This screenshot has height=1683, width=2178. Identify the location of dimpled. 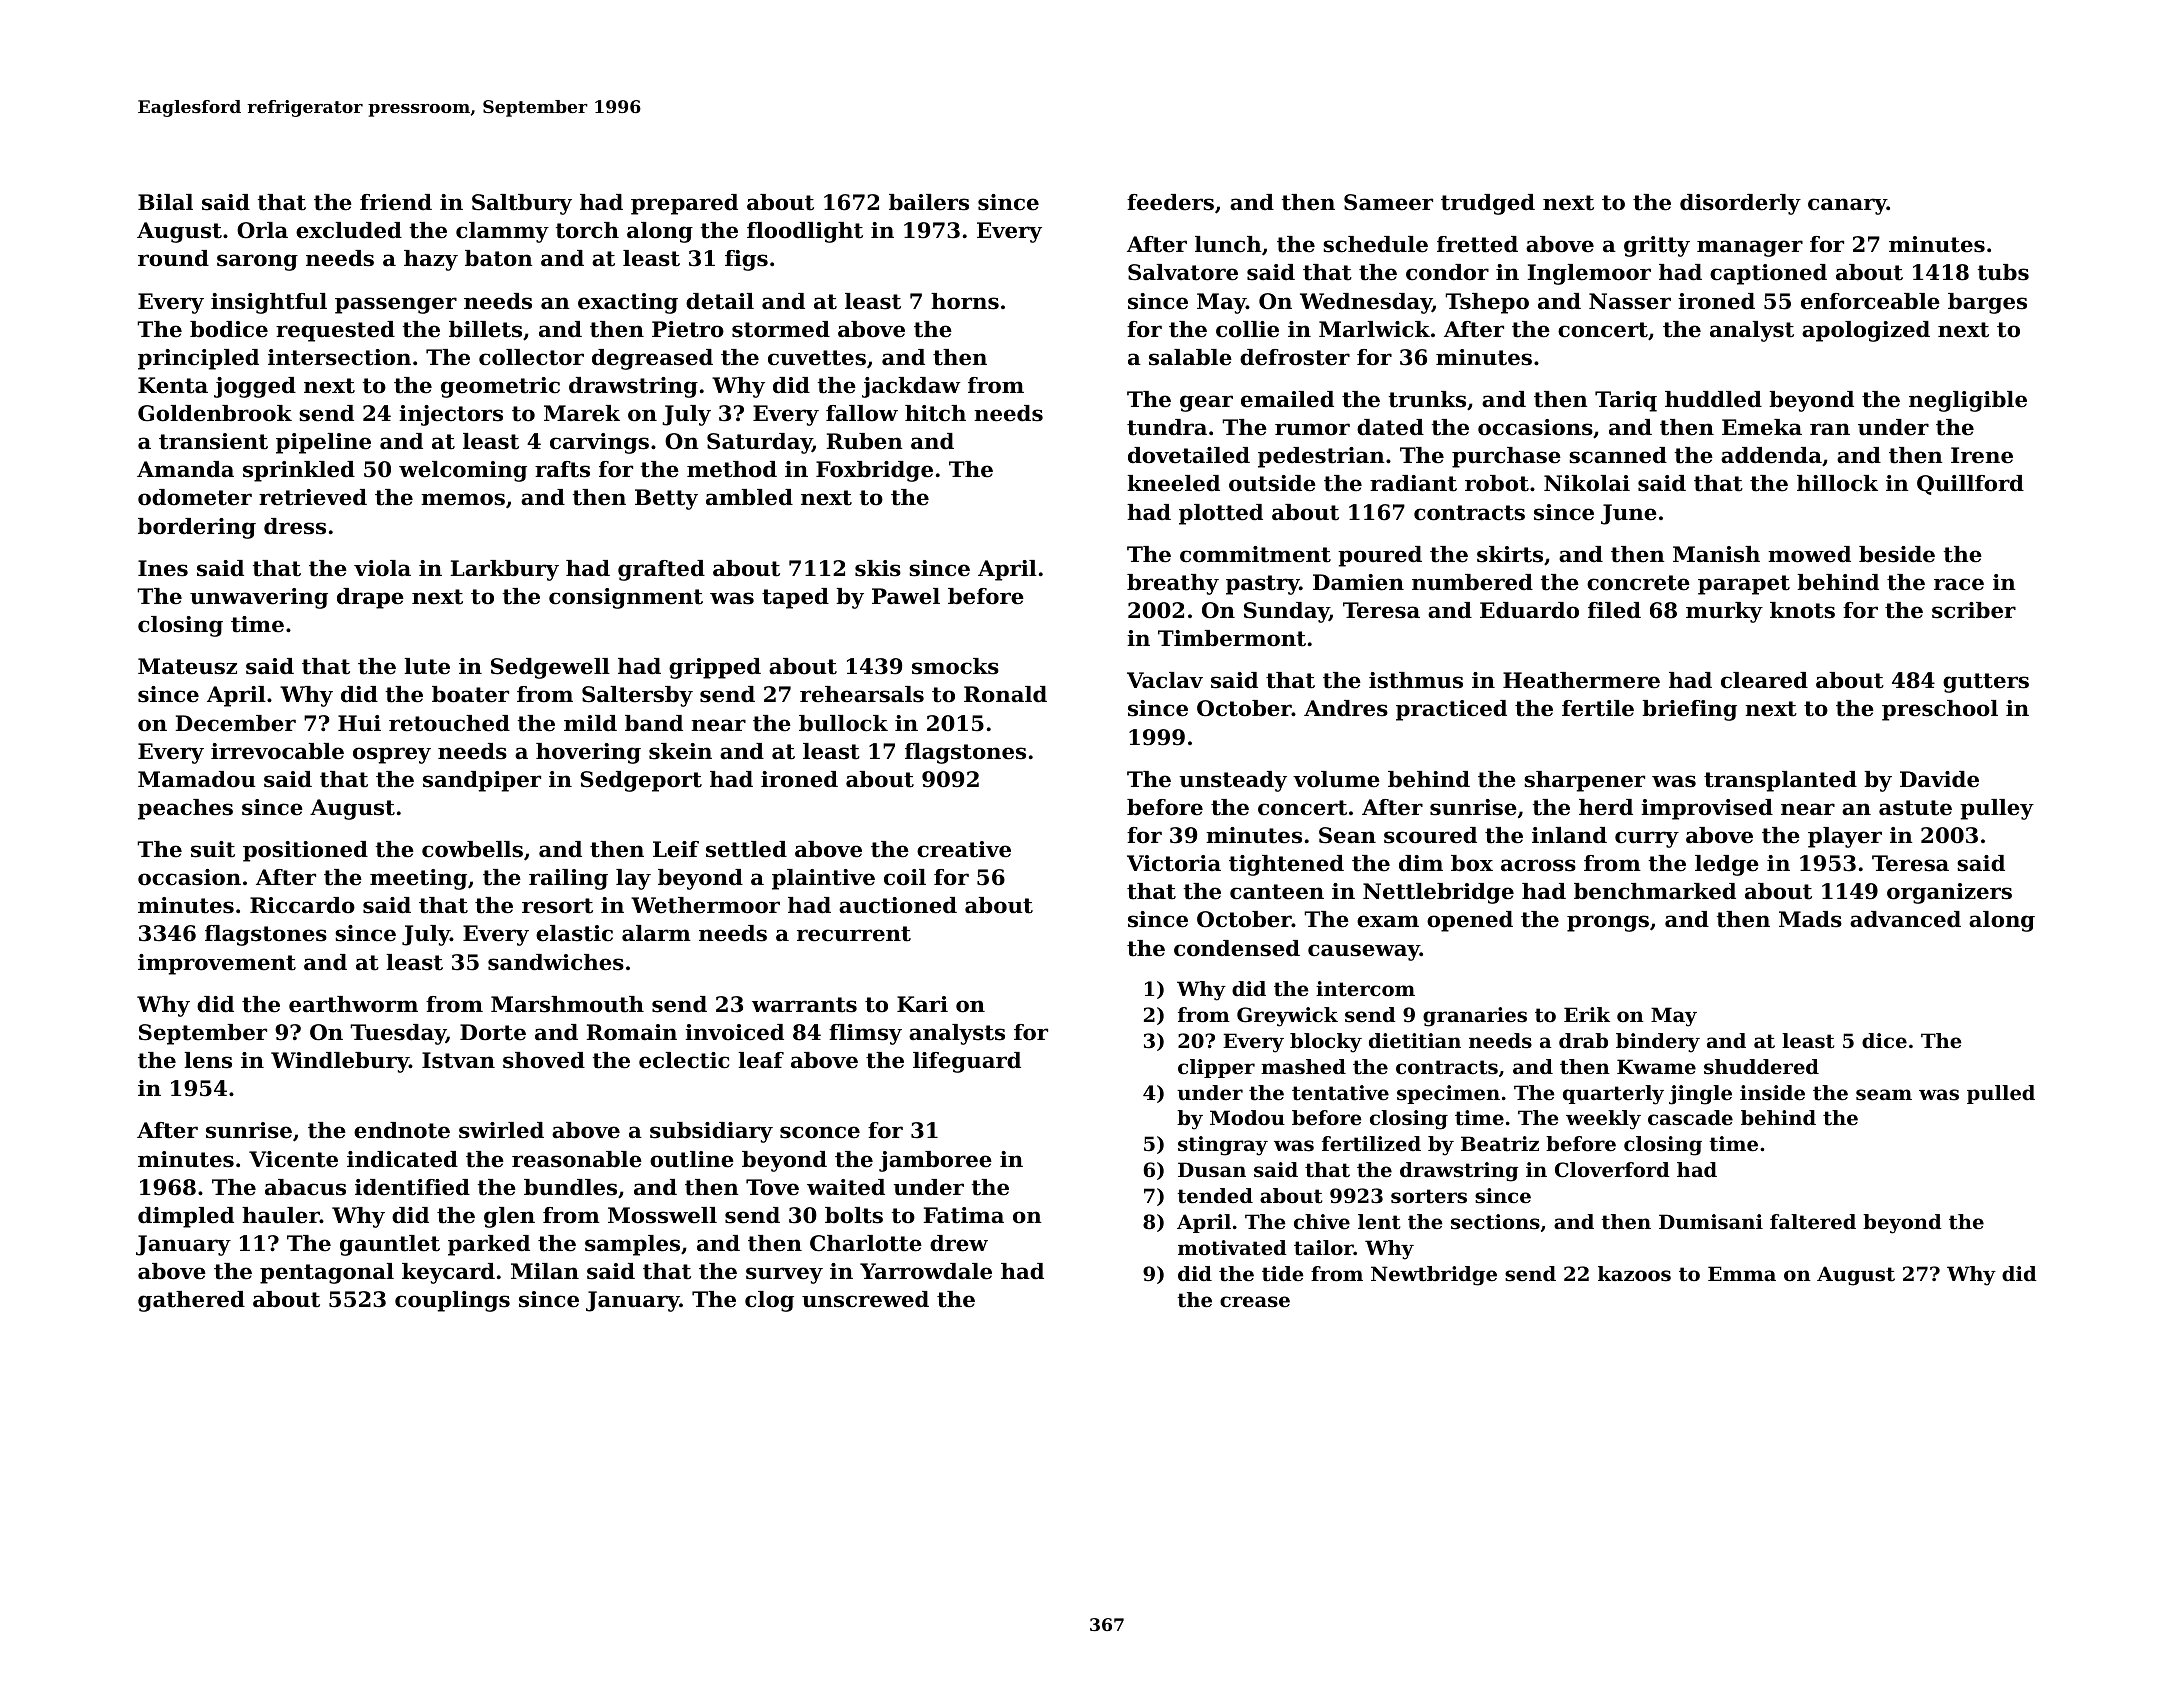
(186, 1217).
